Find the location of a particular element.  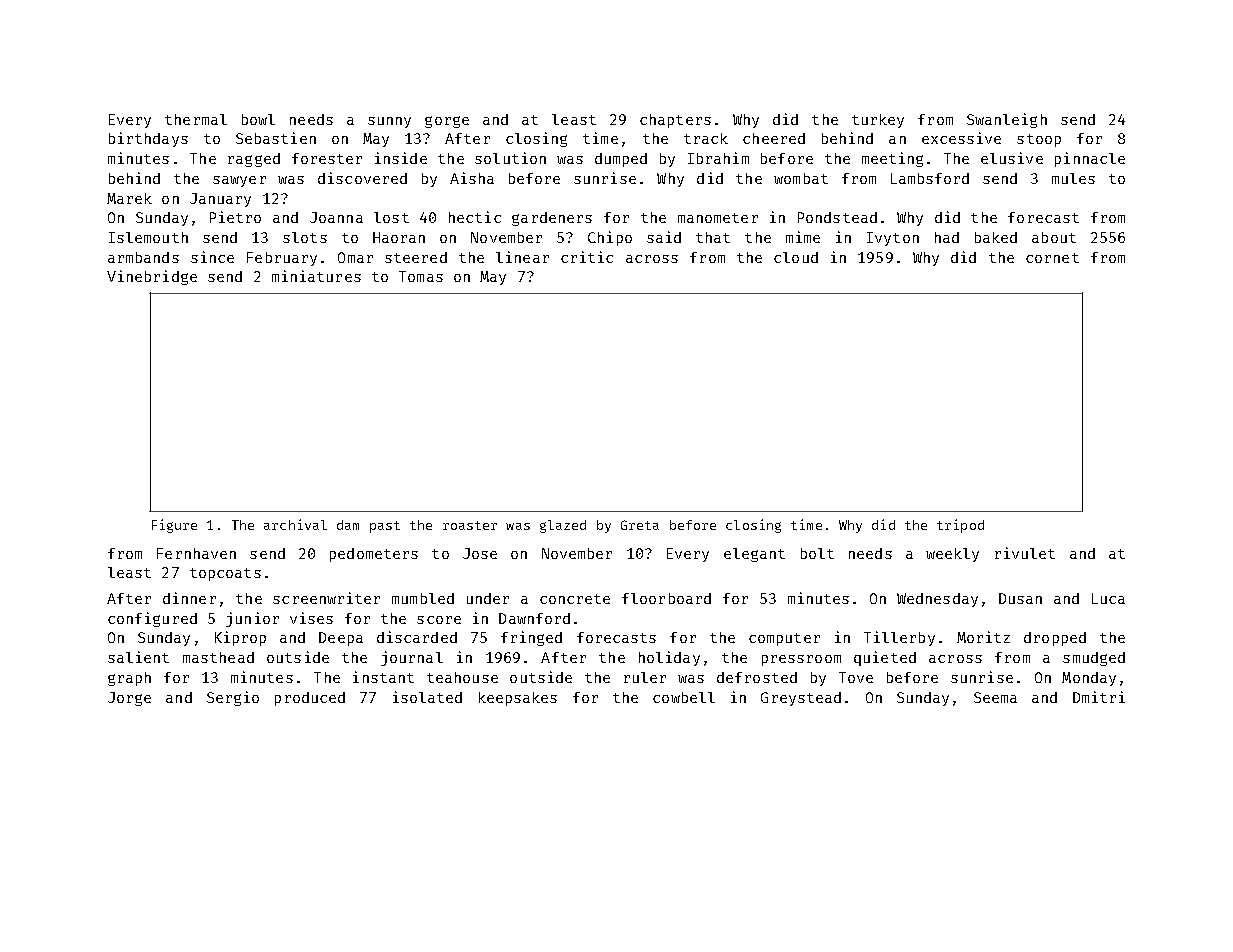

bowl is located at coordinates (258, 119).
